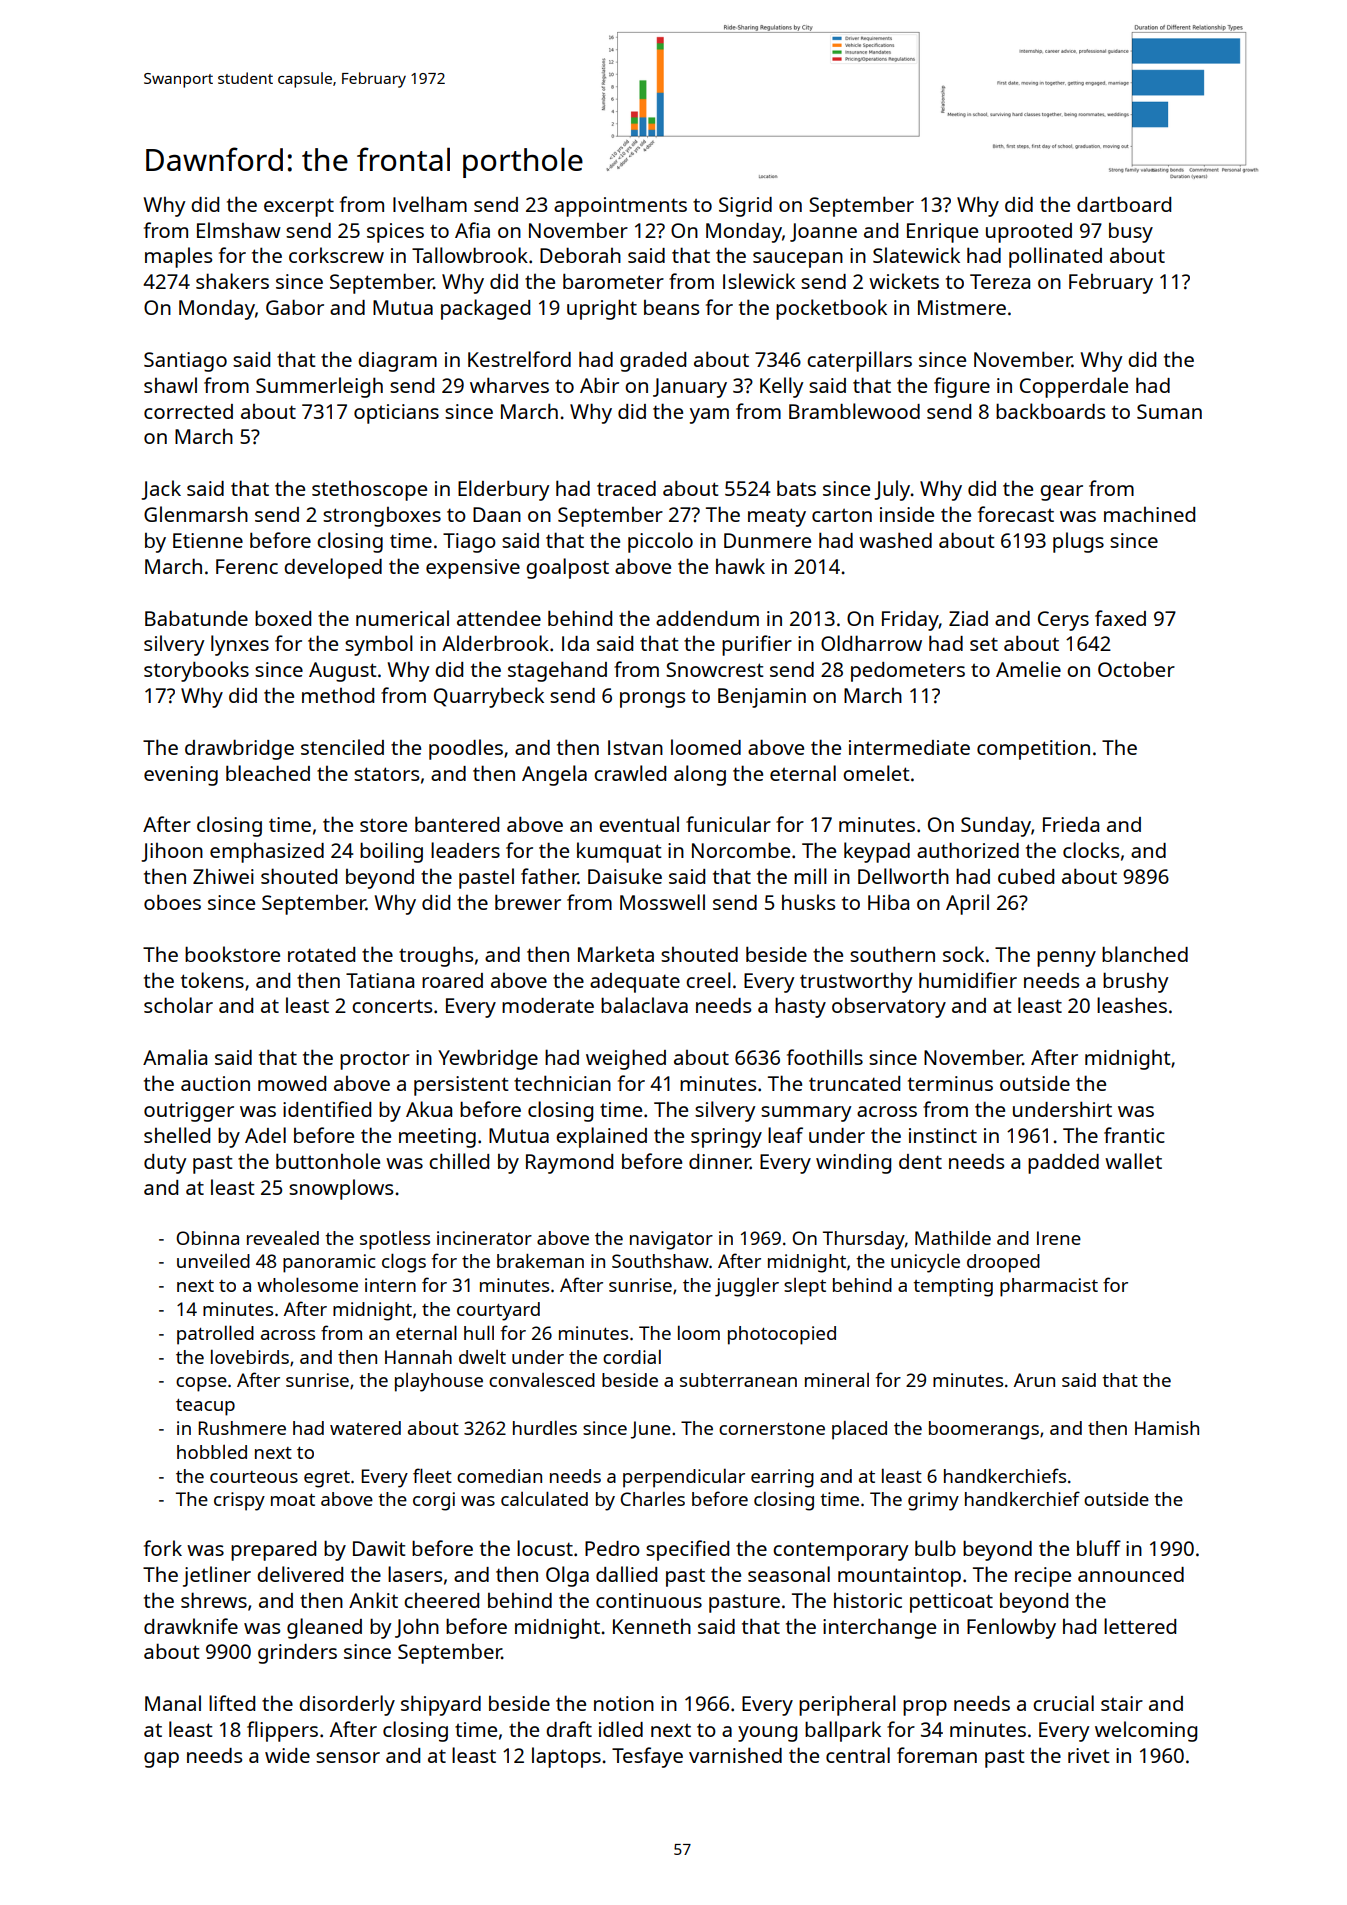 This screenshot has height=1905, width=1347. Describe the element at coordinates (430, 204) in the screenshot. I see `Ivelham` at that location.
